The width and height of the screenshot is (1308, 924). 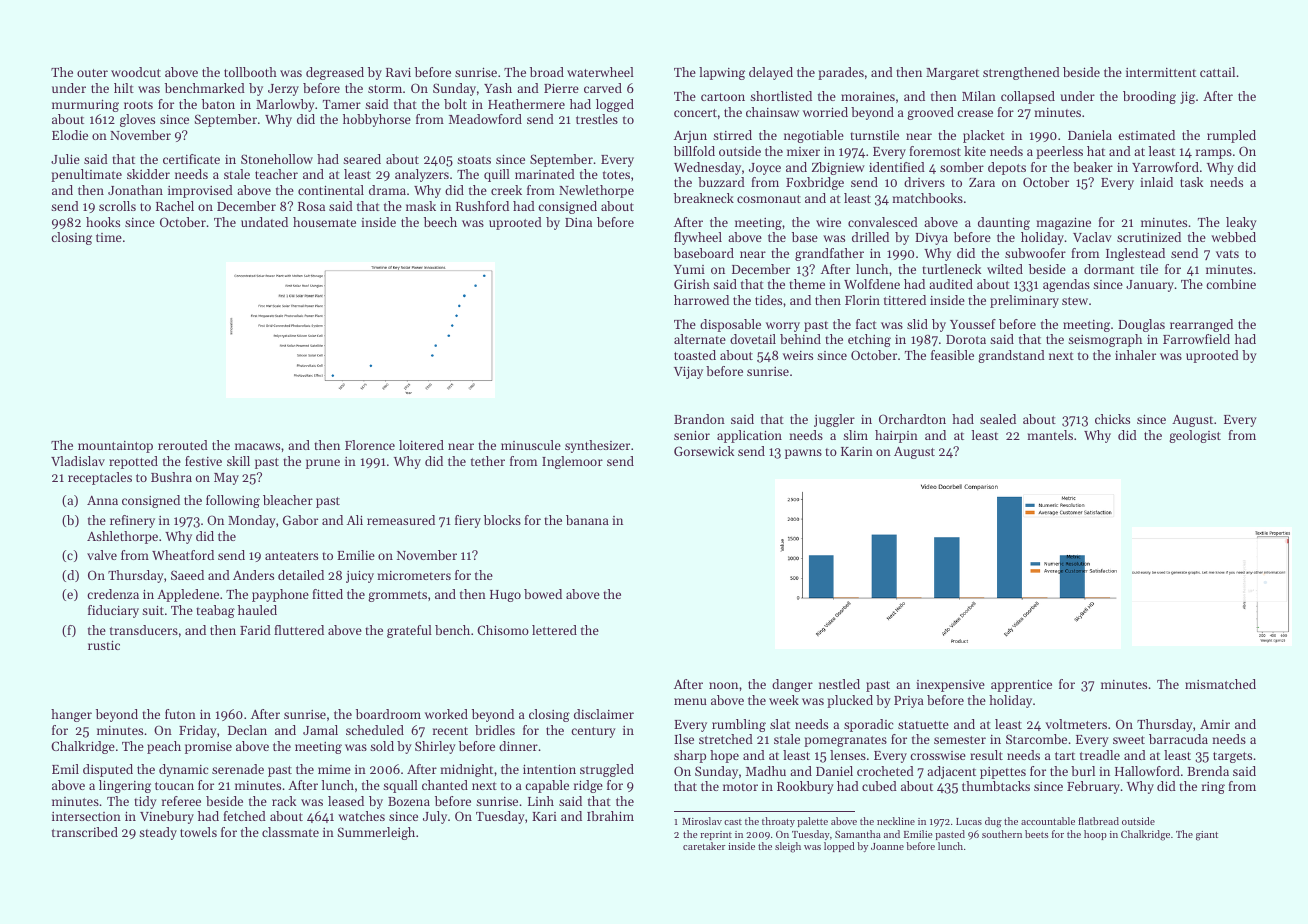 I want to click on waterwheel, so click(x=600, y=72).
